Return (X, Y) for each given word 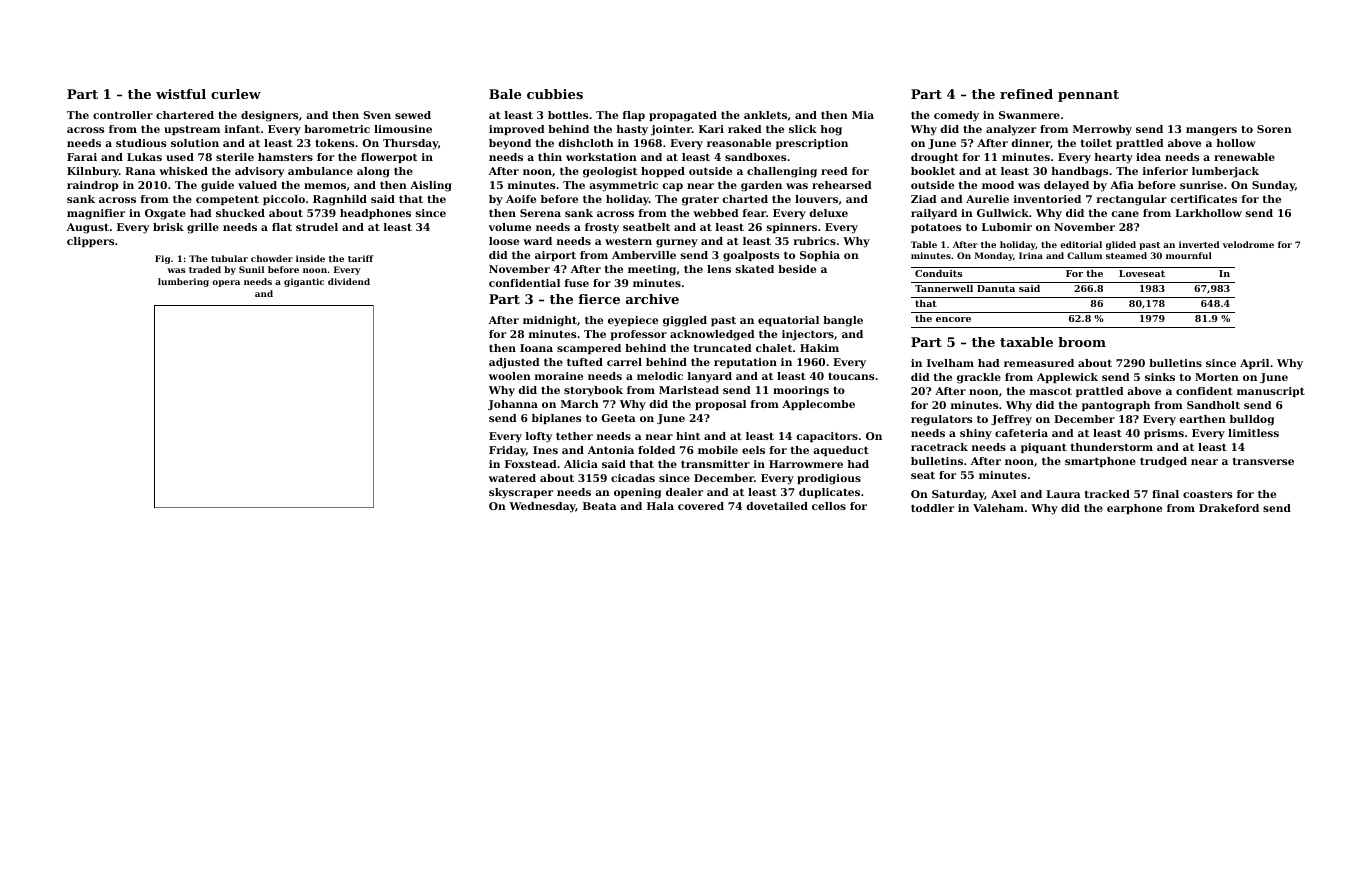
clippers (90, 242)
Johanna (513, 405)
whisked (183, 171)
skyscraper (521, 493)
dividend (349, 281)
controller (123, 115)
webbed (716, 213)
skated (755, 269)
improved (517, 130)
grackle (979, 378)
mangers (1211, 131)
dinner (1030, 143)
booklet (933, 171)
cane (1125, 214)
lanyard (709, 377)
